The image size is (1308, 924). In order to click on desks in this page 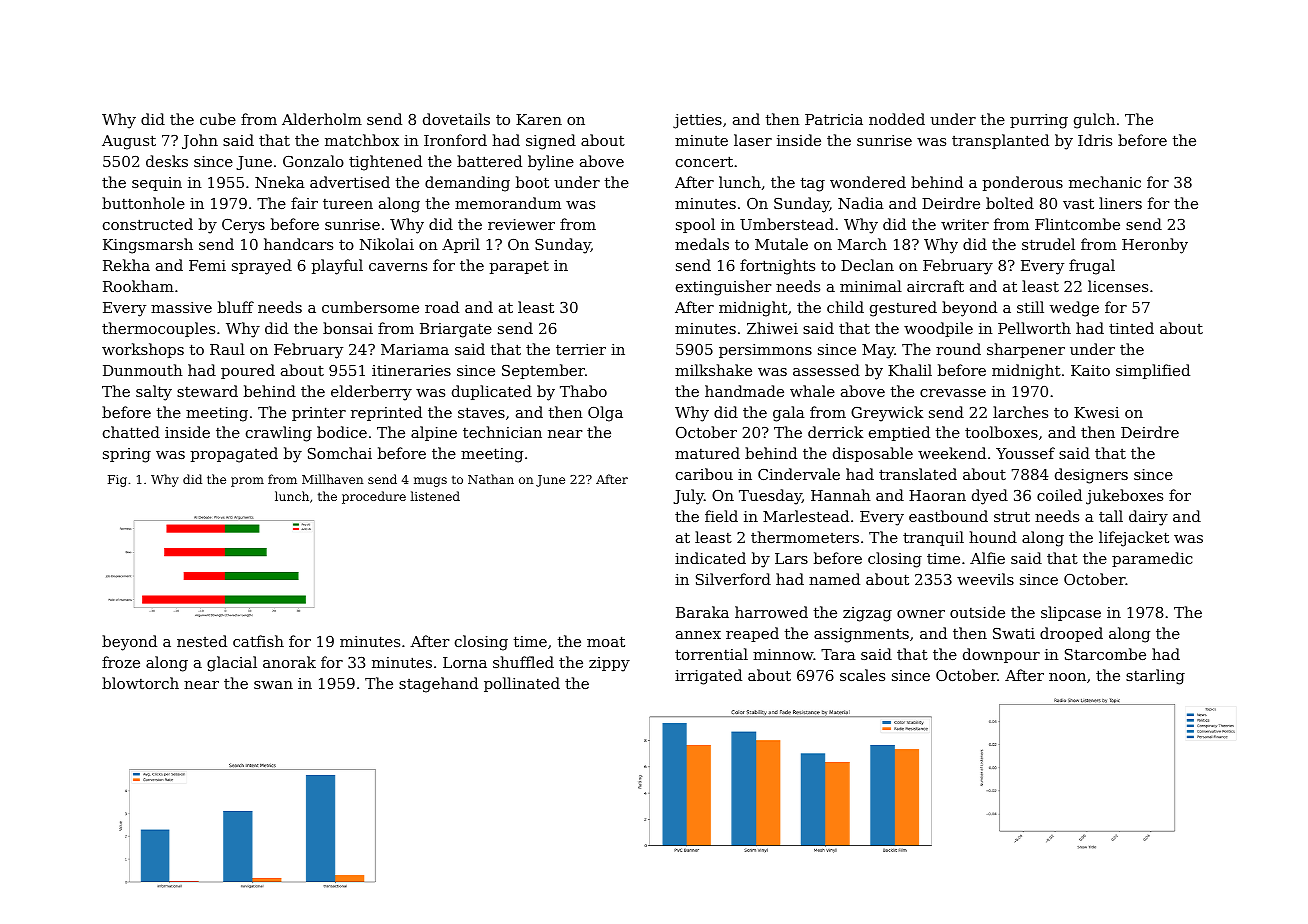, I will do `click(167, 161)`.
